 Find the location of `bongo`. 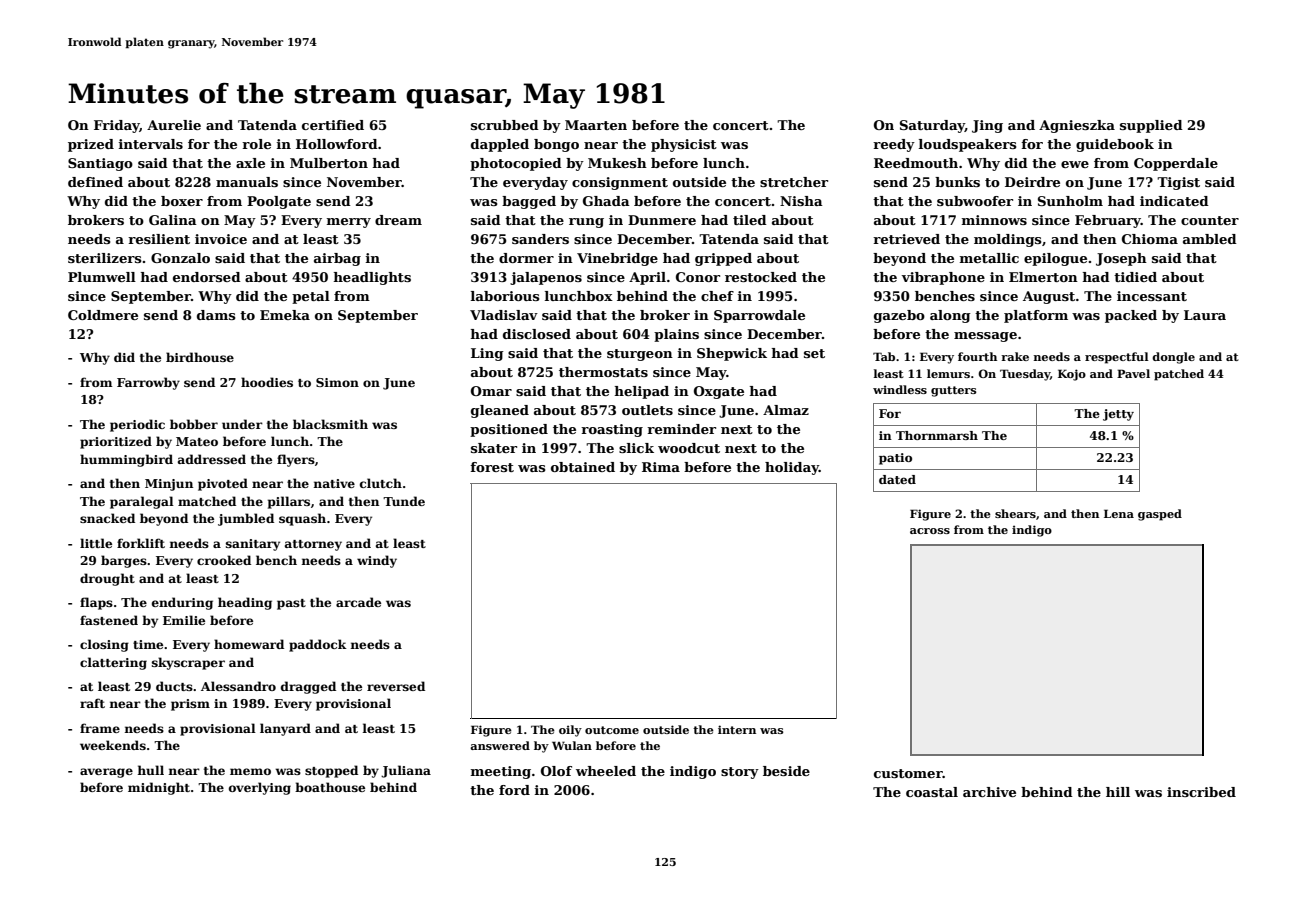

bongo is located at coordinates (556, 145).
